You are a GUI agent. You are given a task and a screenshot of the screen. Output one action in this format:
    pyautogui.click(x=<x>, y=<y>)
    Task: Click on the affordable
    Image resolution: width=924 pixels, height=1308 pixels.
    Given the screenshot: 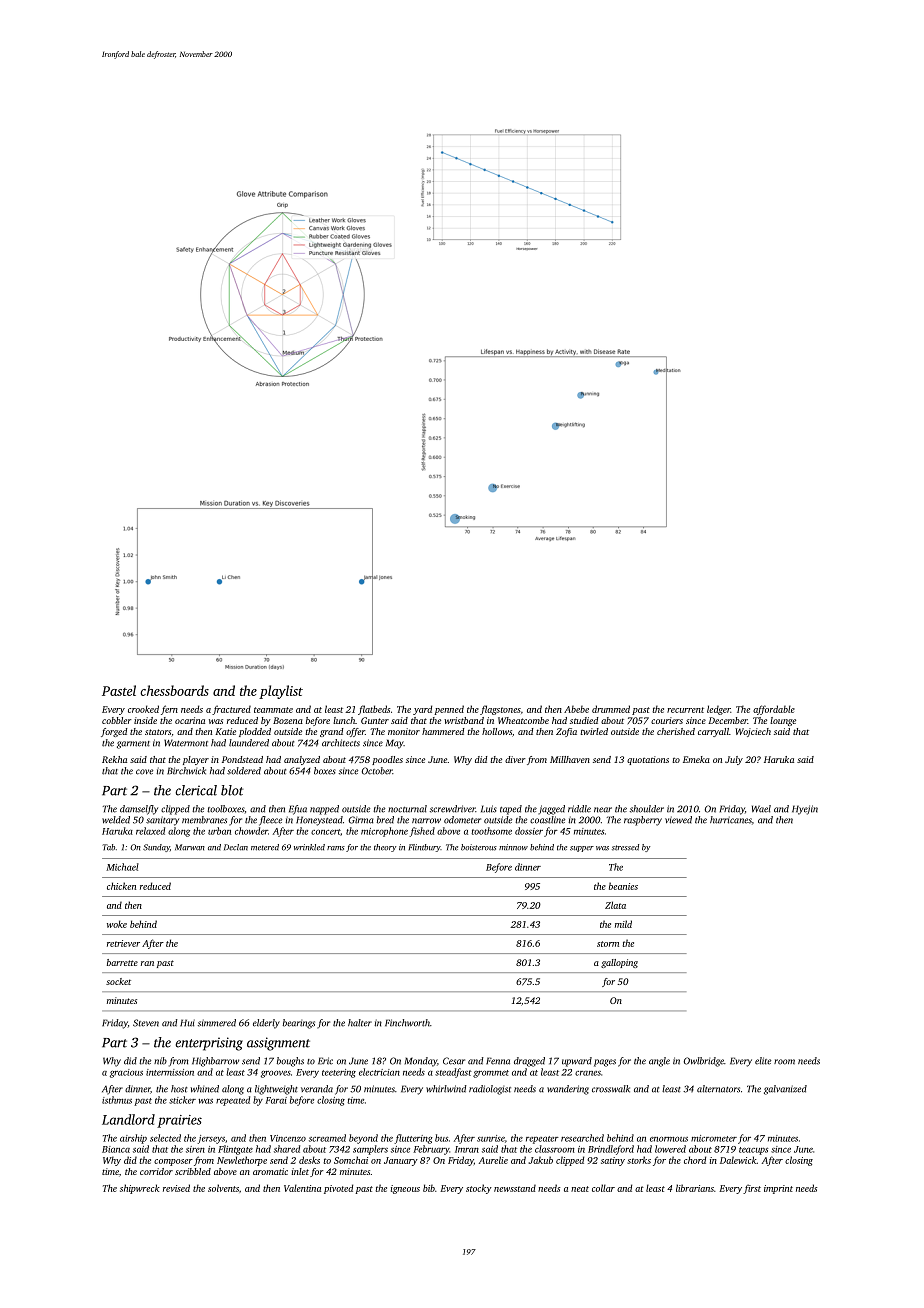 What is the action you would take?
    pyautogui.click(x=774, y=710)
